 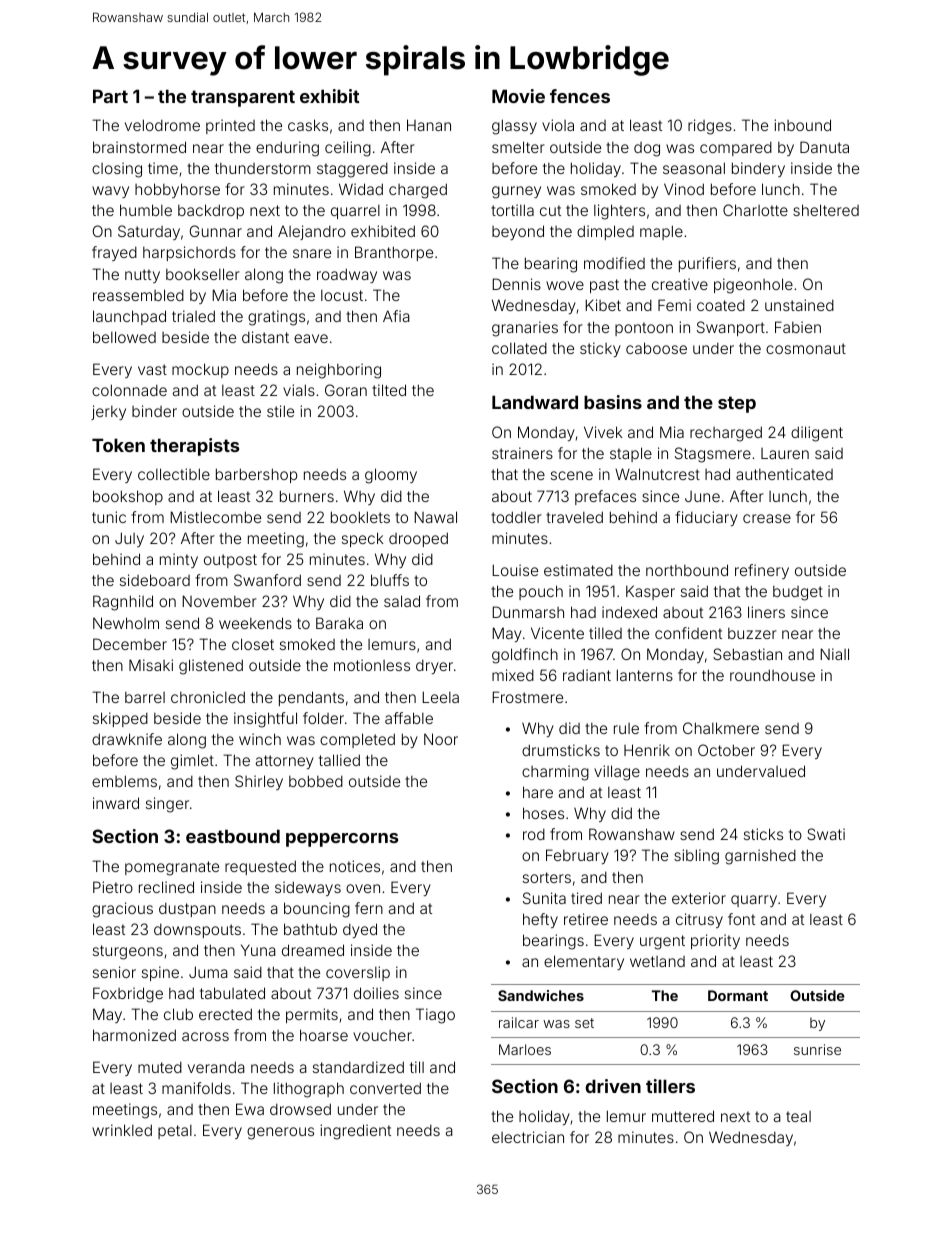 What do you see at coordinates (203, 274) in the image?
I see `bookseller` at bounding box center [203, 274].
